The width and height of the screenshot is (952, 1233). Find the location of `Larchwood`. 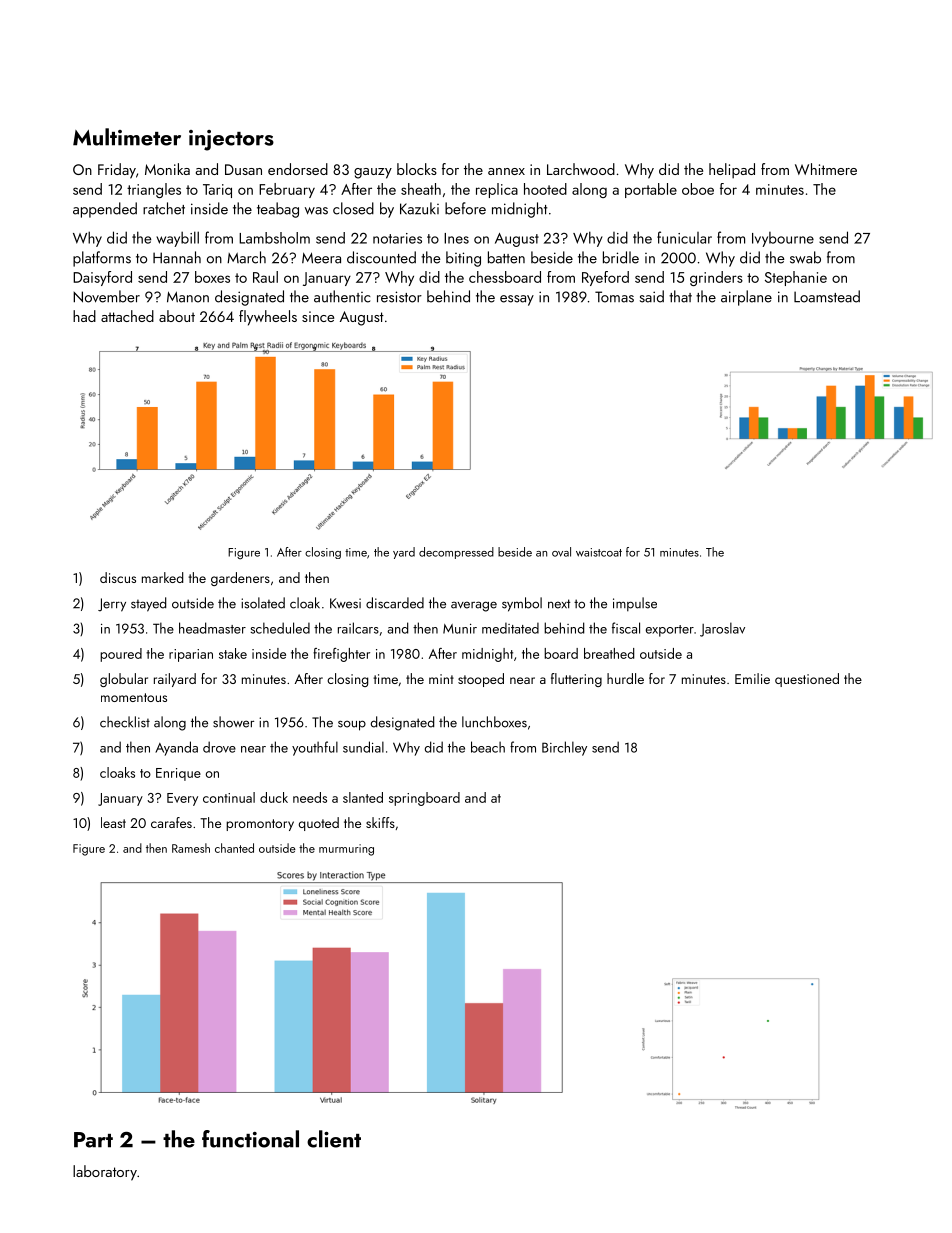

Larchwood is located at coordinates (581, 169).
